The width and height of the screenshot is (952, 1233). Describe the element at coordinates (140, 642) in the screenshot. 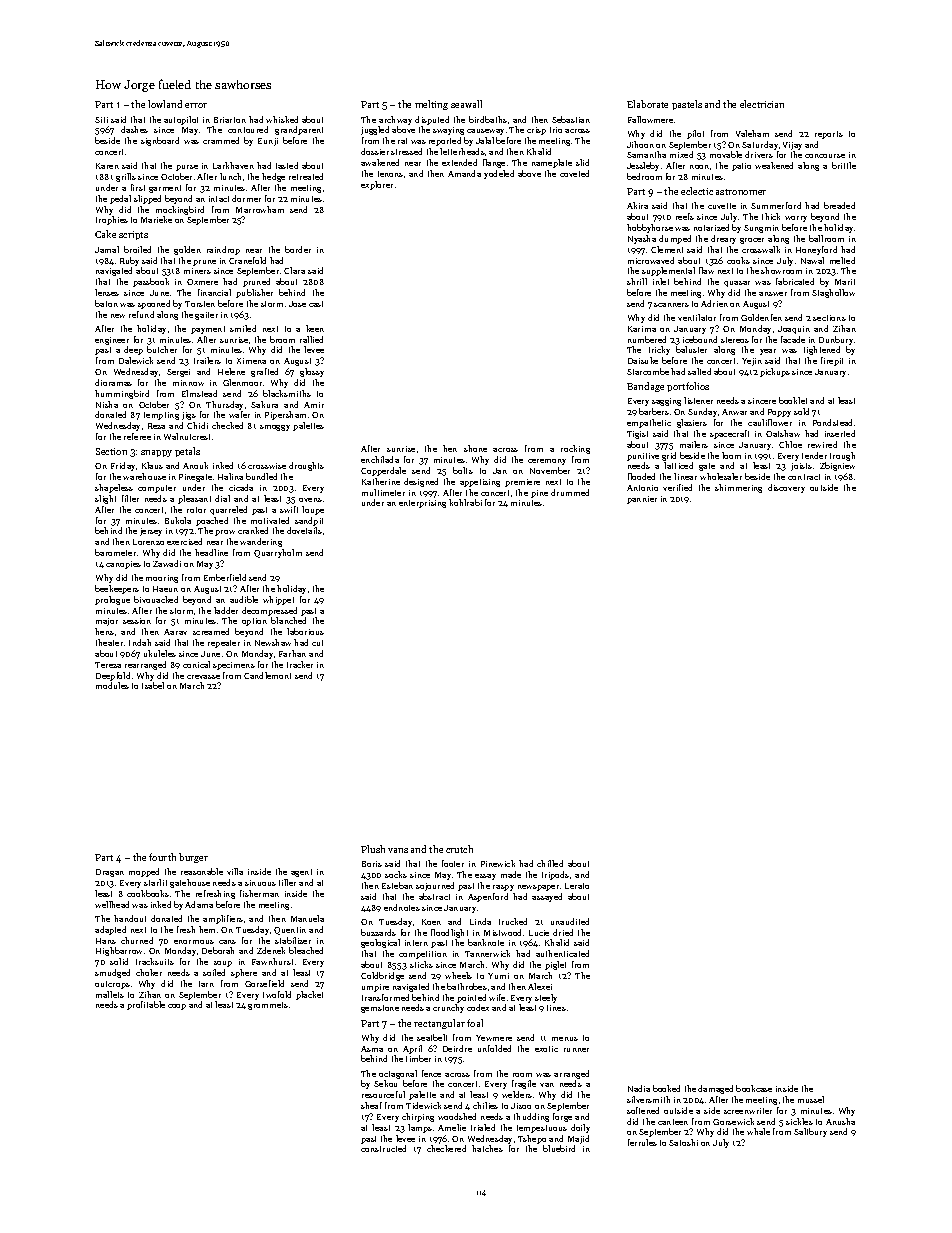

I see `Indah` at that location.
